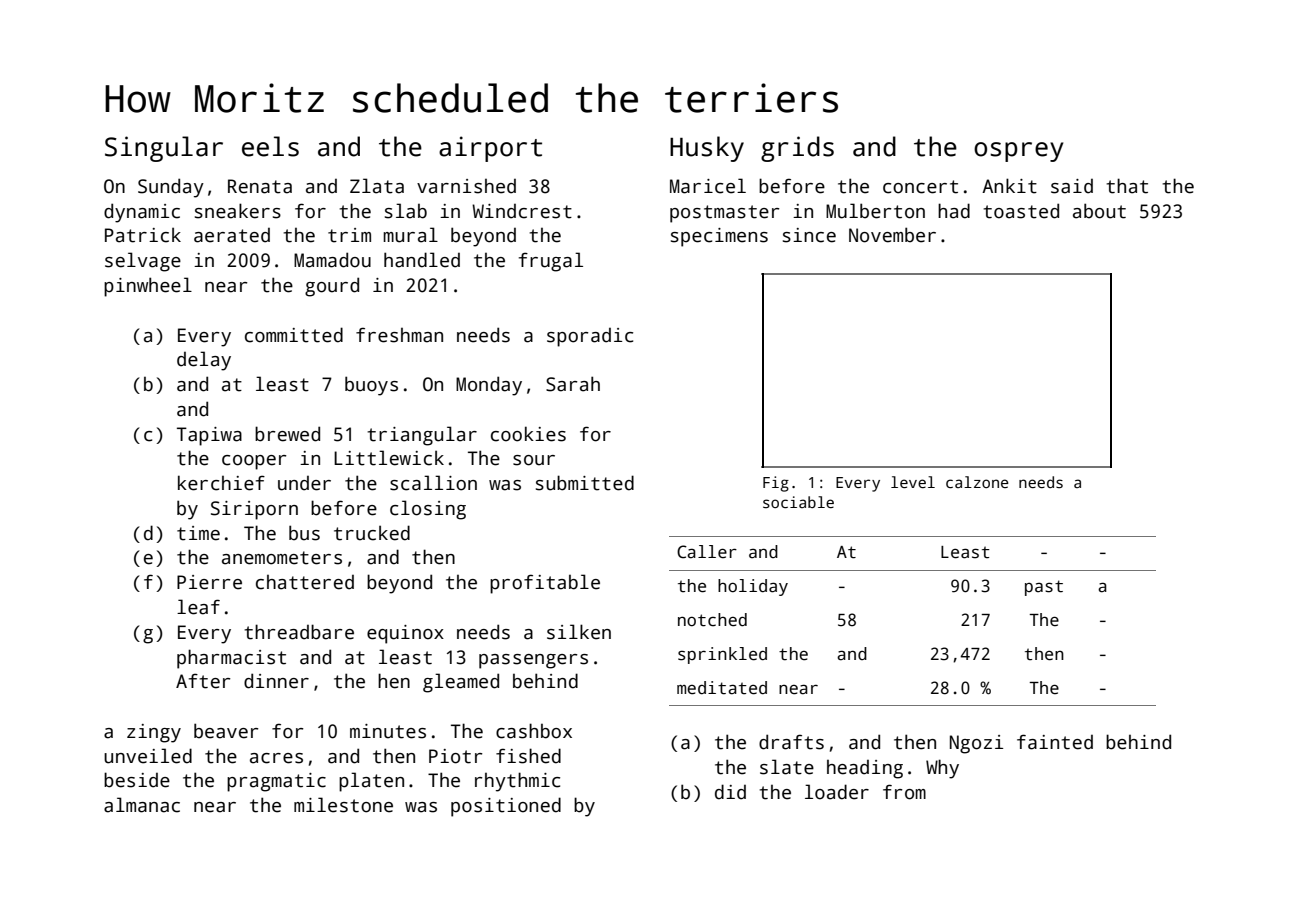  I want to click on Singular, so click(164, 149).
